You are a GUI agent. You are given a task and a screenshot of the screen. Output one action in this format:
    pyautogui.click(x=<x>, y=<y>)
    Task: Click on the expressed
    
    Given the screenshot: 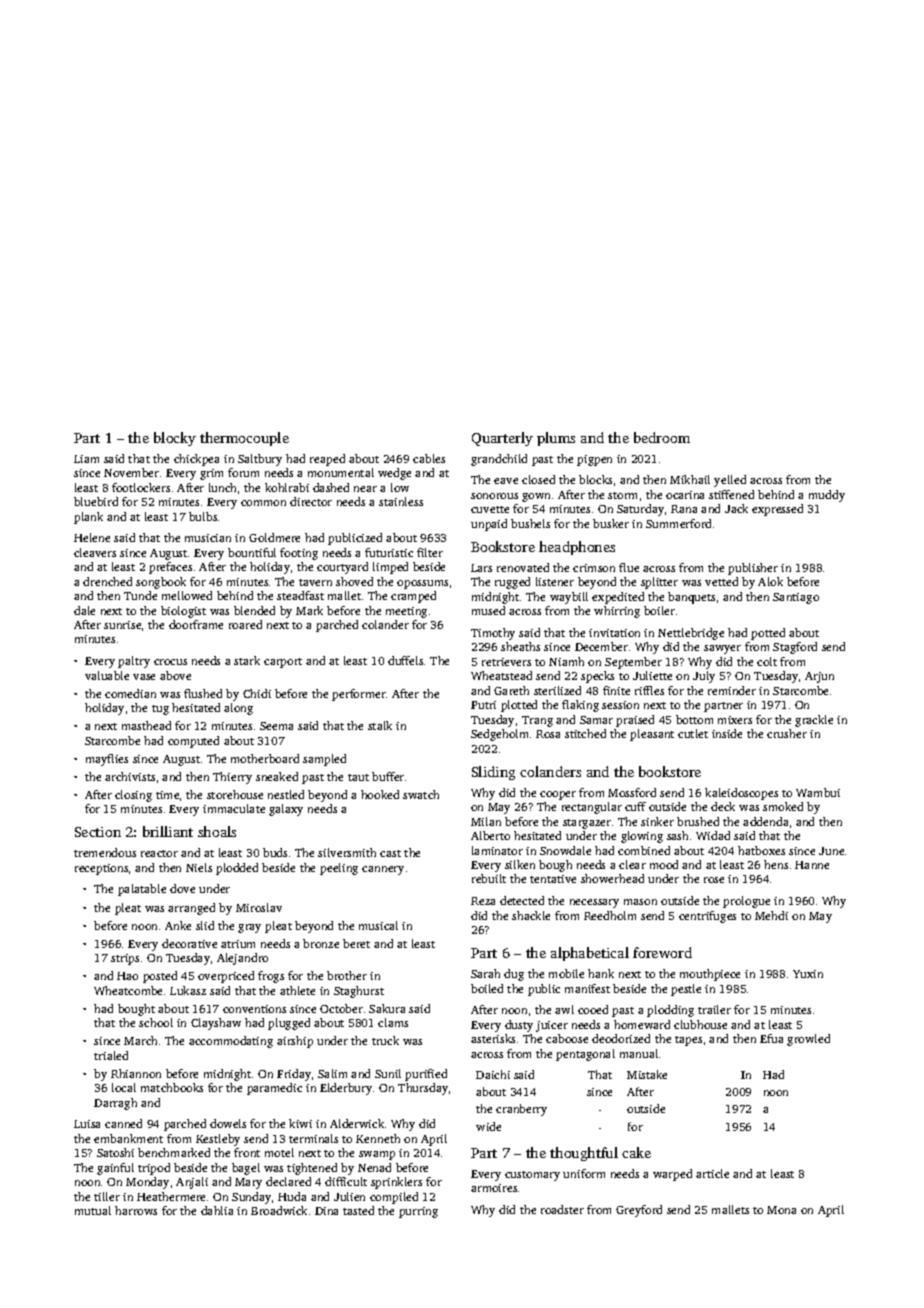 What is the action you would take?
    pyautogui.click(x=777, y=510)
